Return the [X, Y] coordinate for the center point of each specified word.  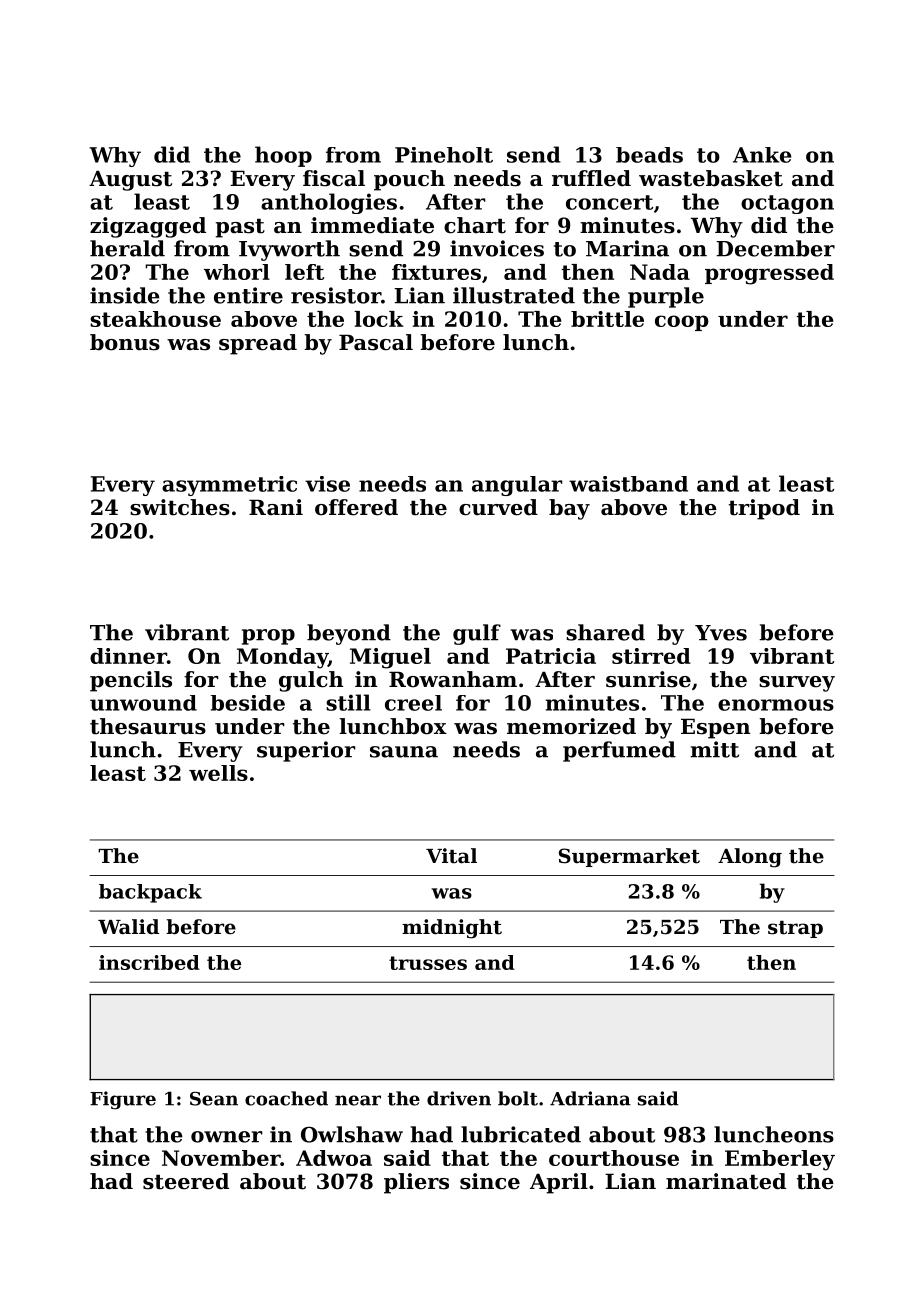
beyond [349, 634]
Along [750, 858]
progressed [769, 274]
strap [795, 929]
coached [286, 1098]
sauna [404, 752]
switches [180, 507]
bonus [125, 342]
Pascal [376, 342]
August [130, 180]
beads [649, 155]
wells [218, 773]
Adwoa [334, 1158]
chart [475, 225]
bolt [518, 1098]
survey [797, 684]
